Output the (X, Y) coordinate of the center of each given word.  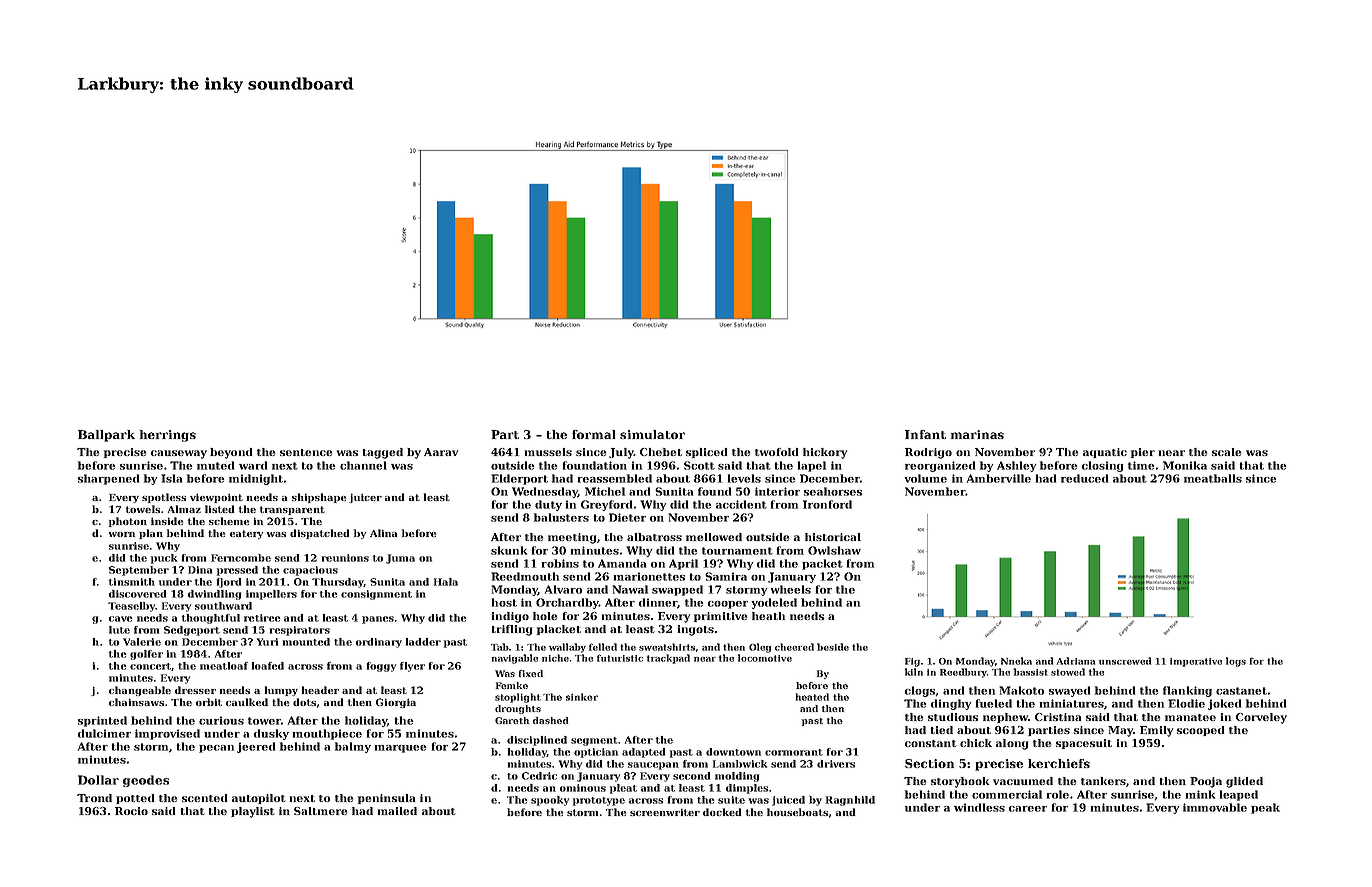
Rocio (131, 811)
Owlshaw (834, 550)
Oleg (760, 648)
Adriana (1076, 661)
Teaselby (131, 607)
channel (363, 465)
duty (548, 505)
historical (833, 537)
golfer (146, 655)
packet (822, 564)
